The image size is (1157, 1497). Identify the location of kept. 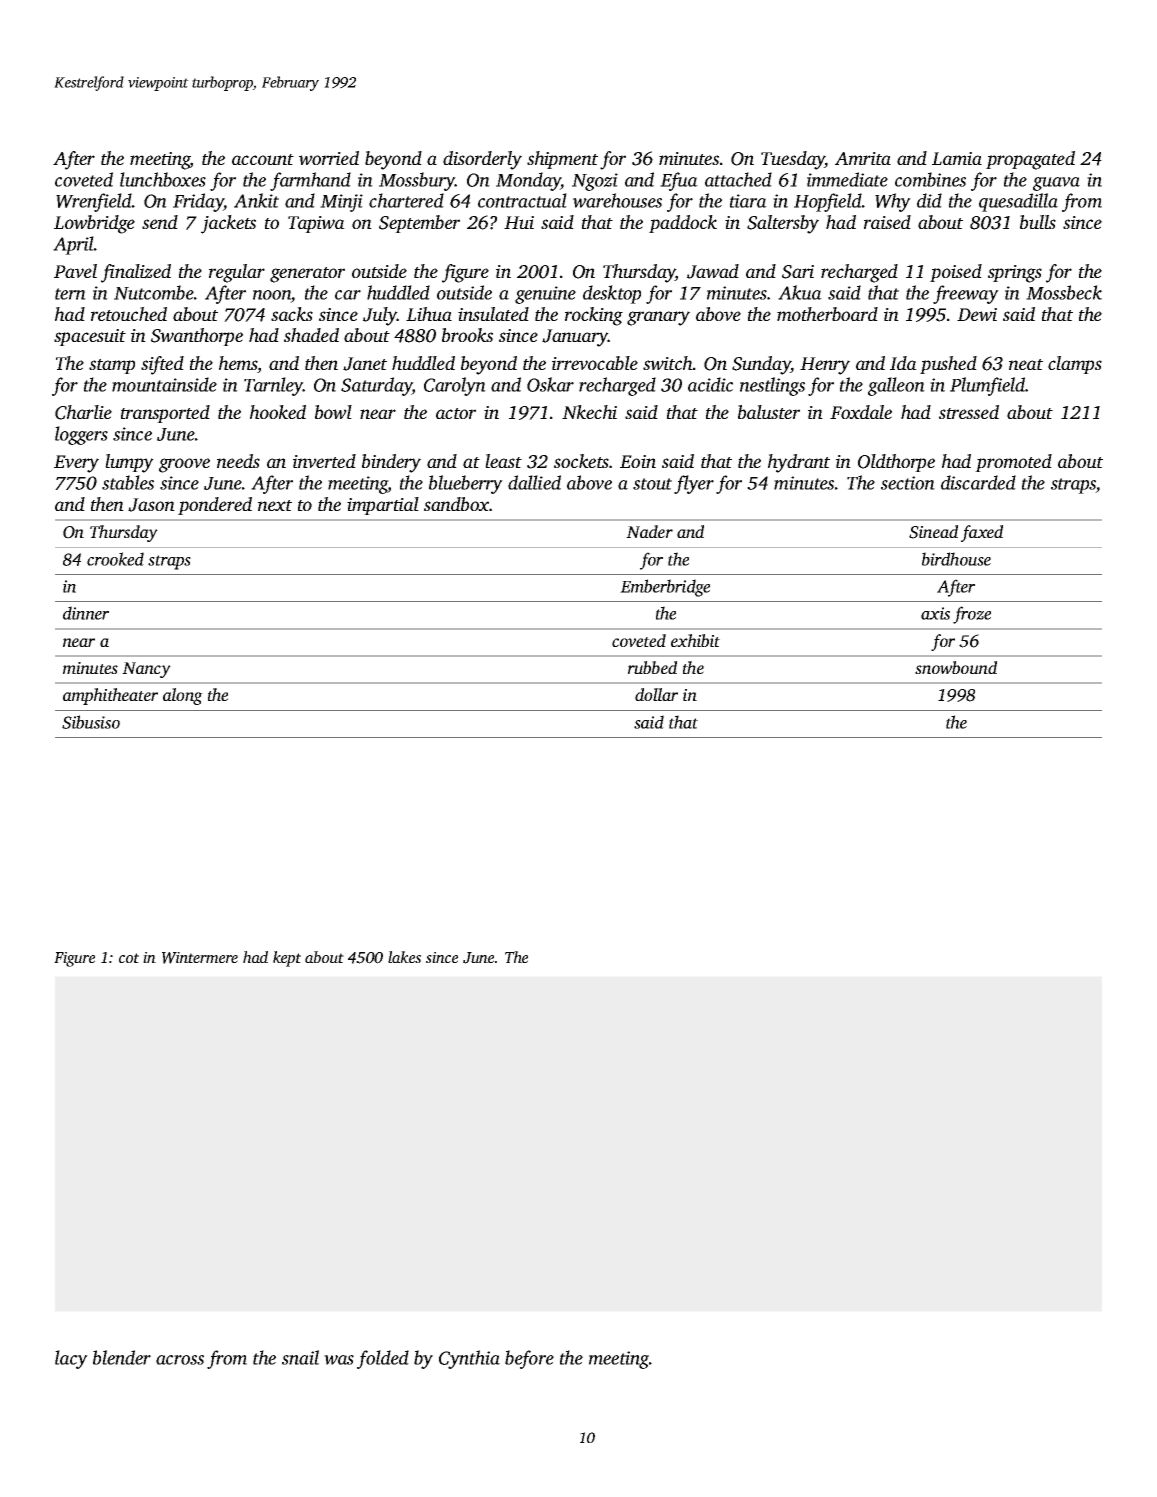
(287, 959).
